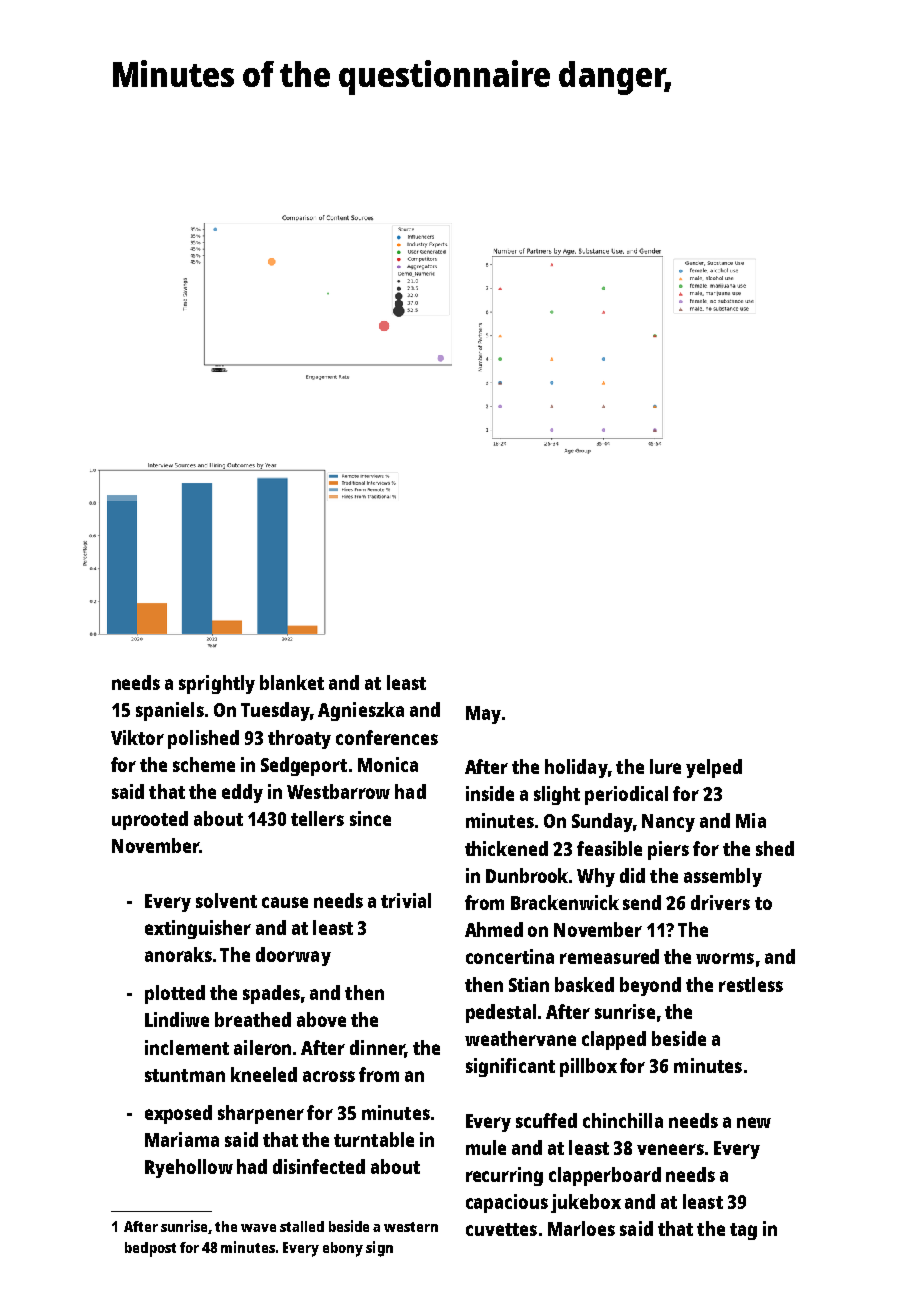 This document has height=1316, width=908. What do you see at coordinates (185, 1075) in the document?
I see `stuntman` at bounding box center [185, 1075].
